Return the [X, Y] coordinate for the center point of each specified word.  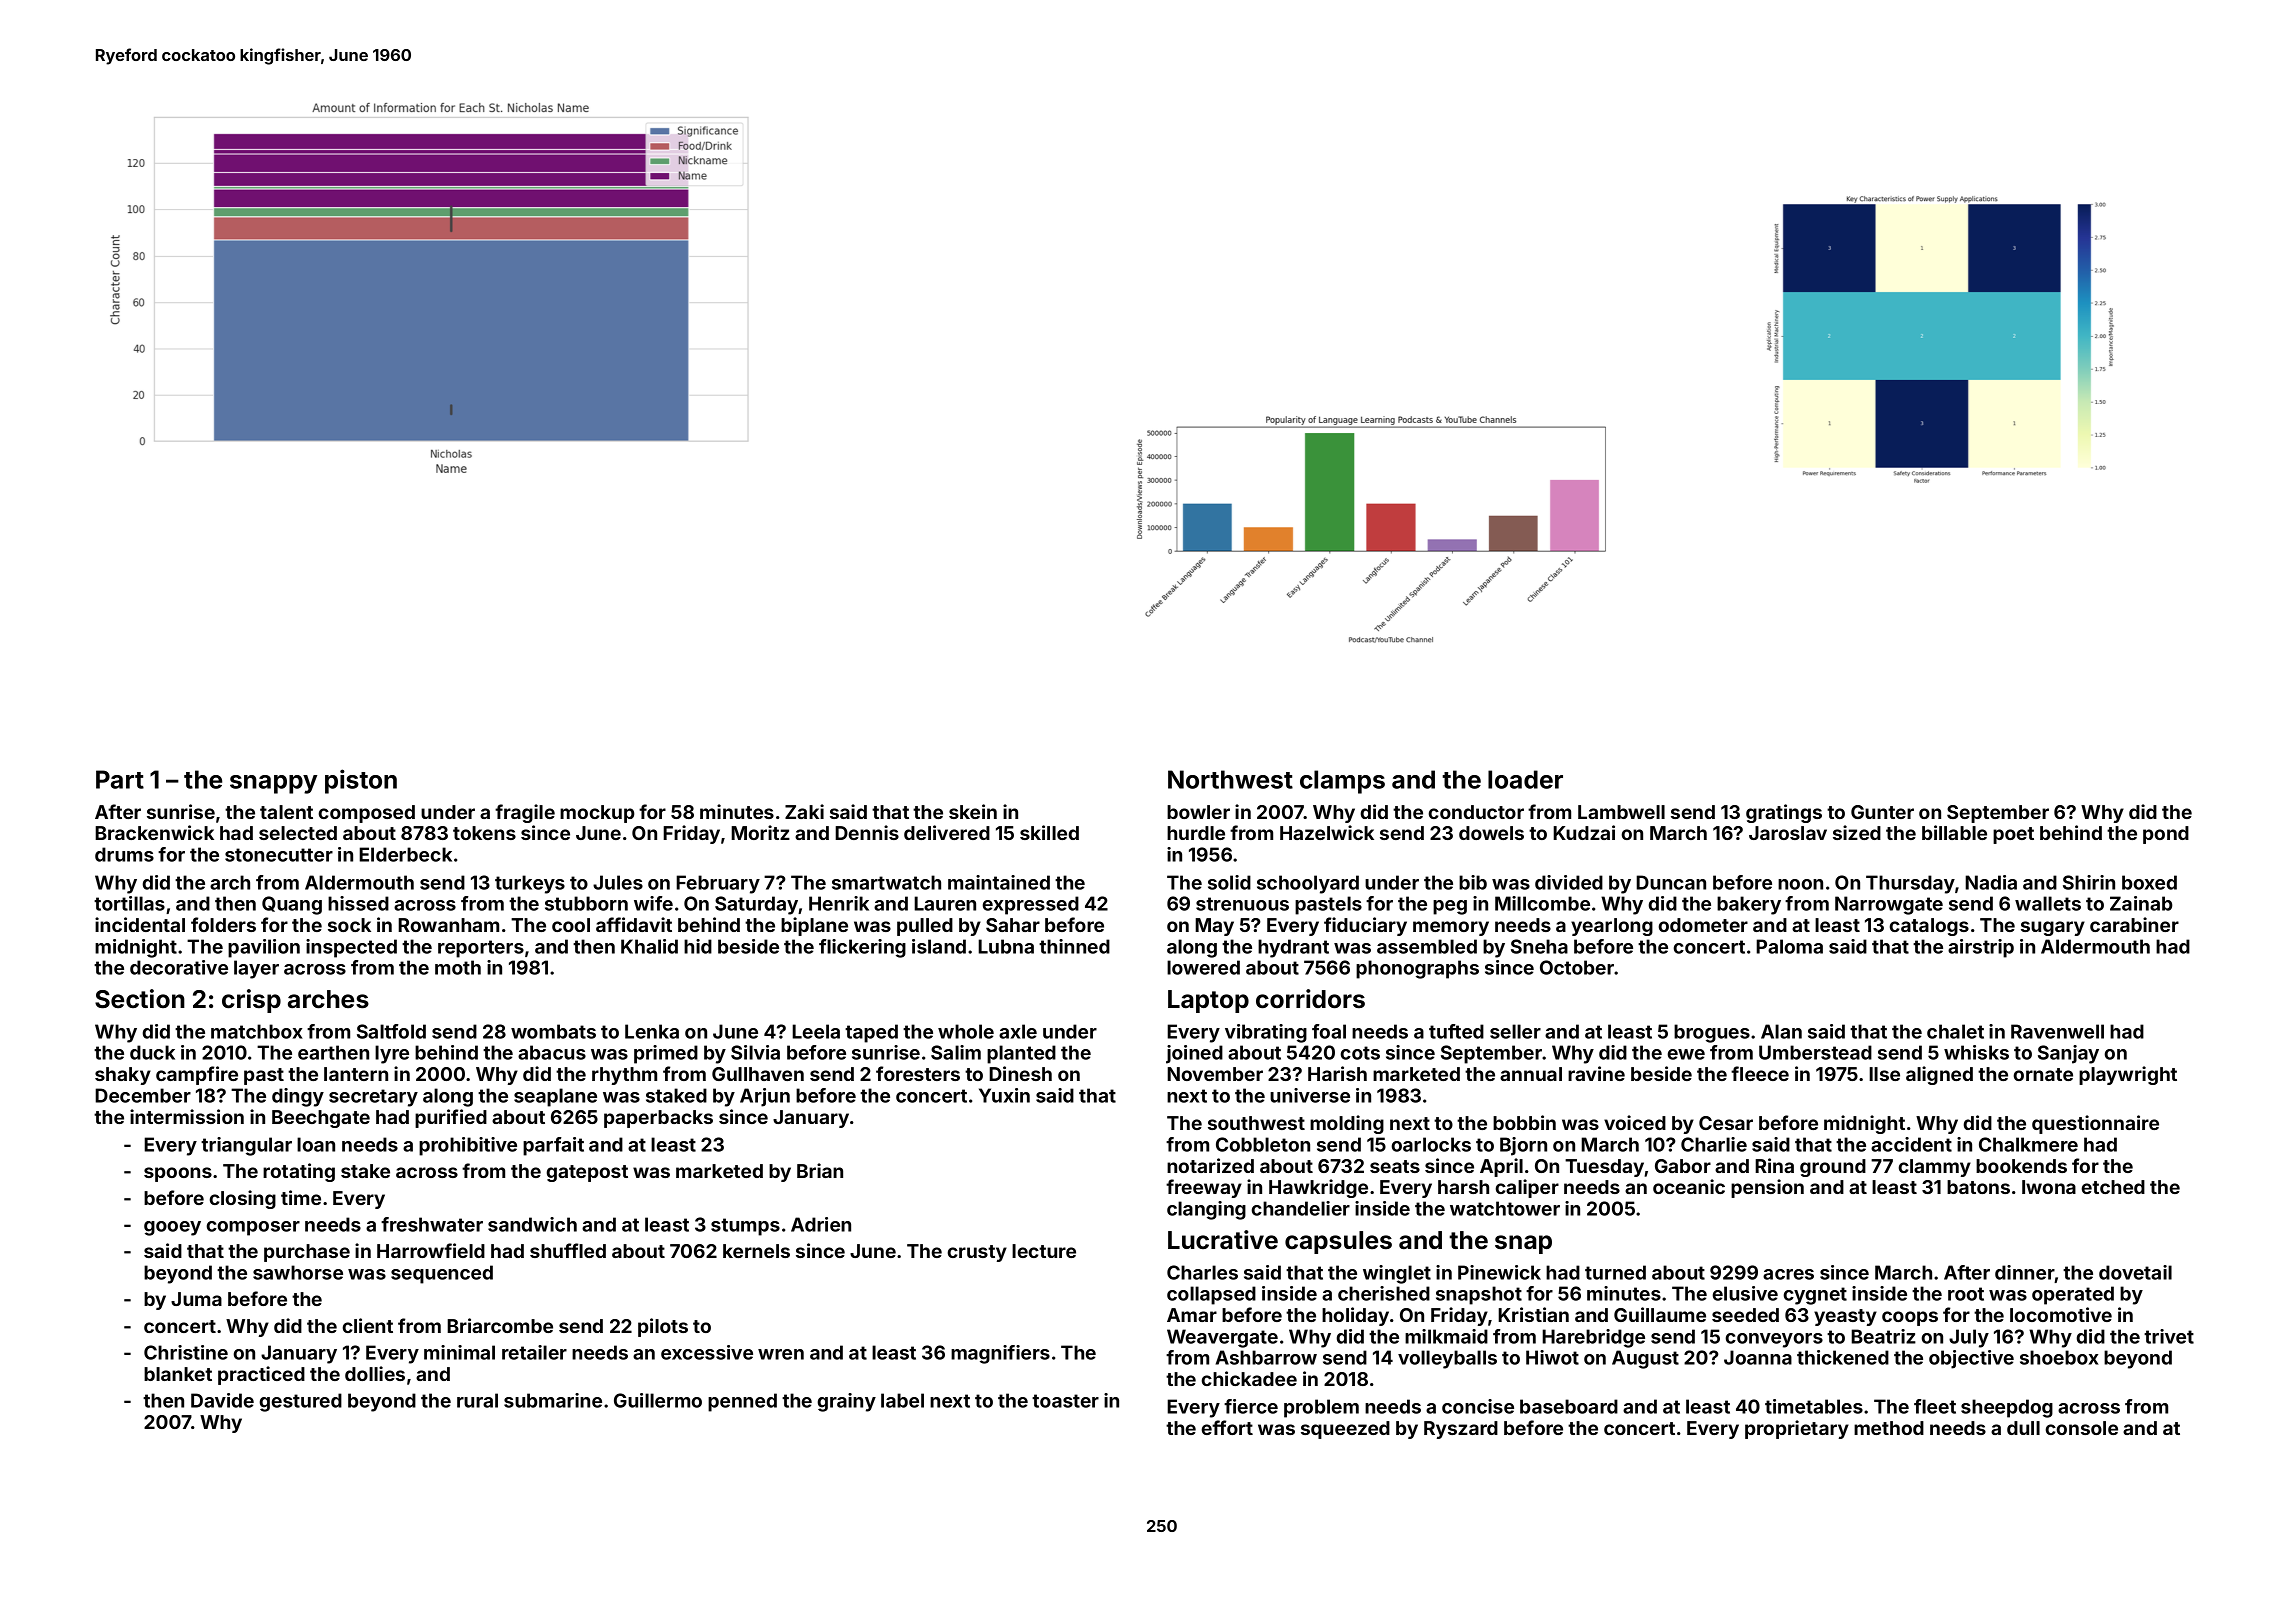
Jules [618, 882]
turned [1615, 1272]
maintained [999, 882]
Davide [222, 1400]
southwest [1256, 1123]
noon [1800, 884]
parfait [553, 1146]
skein [973, 811]
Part [120, 779]
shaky [123, 1076]
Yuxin [1004, 1095]
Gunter [1882, 812]
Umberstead [1815, 1052]
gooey [172, 1228]
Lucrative [1223, 1240]
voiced [1635, 1122]
